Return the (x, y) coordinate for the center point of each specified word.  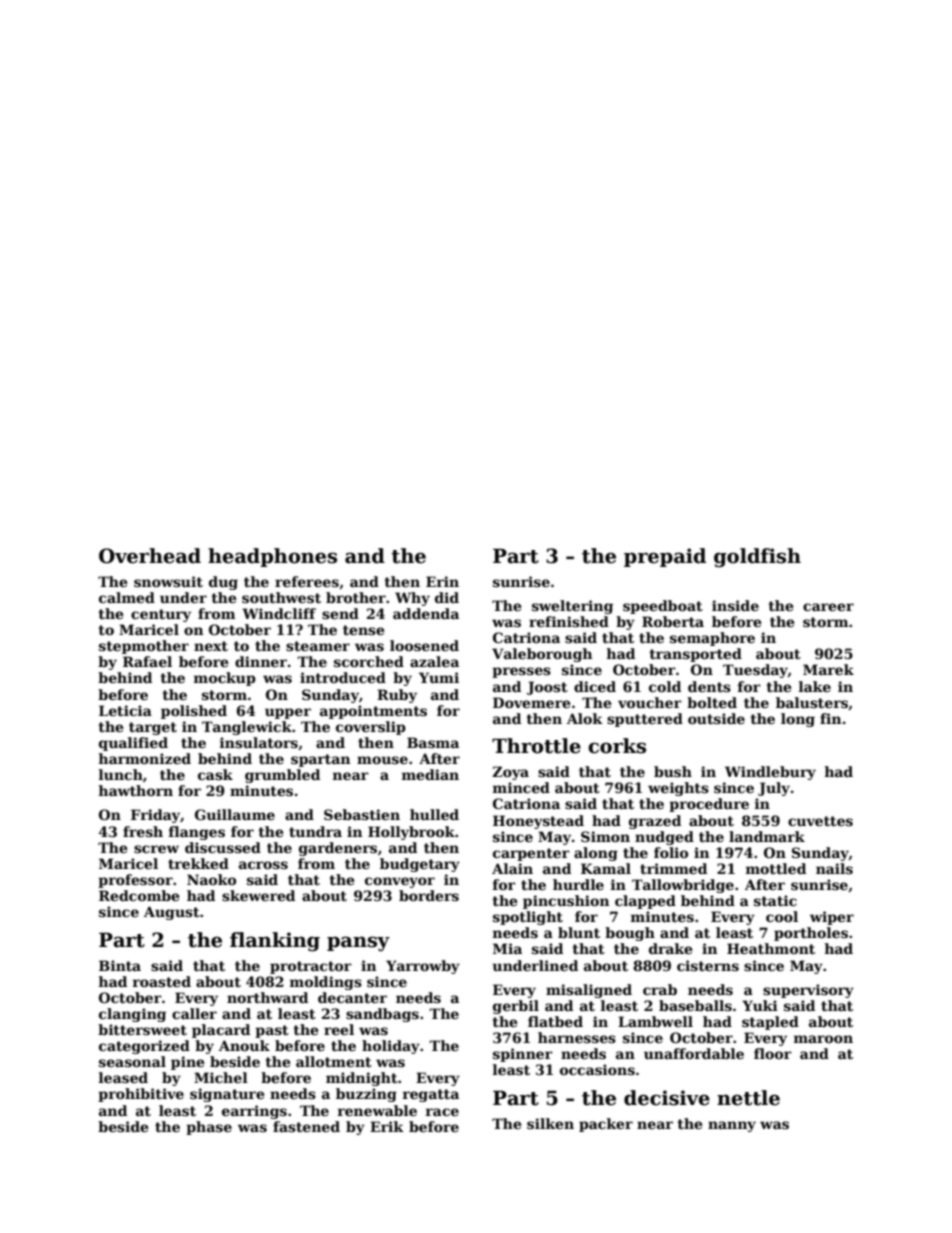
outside (716, 718)
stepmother (144, 647)
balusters (812, 702)
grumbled (282, 776)
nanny (732, 1126)
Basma (433, 742)
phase (209, 1128)
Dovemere (531, 702)
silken (550, 1123)
